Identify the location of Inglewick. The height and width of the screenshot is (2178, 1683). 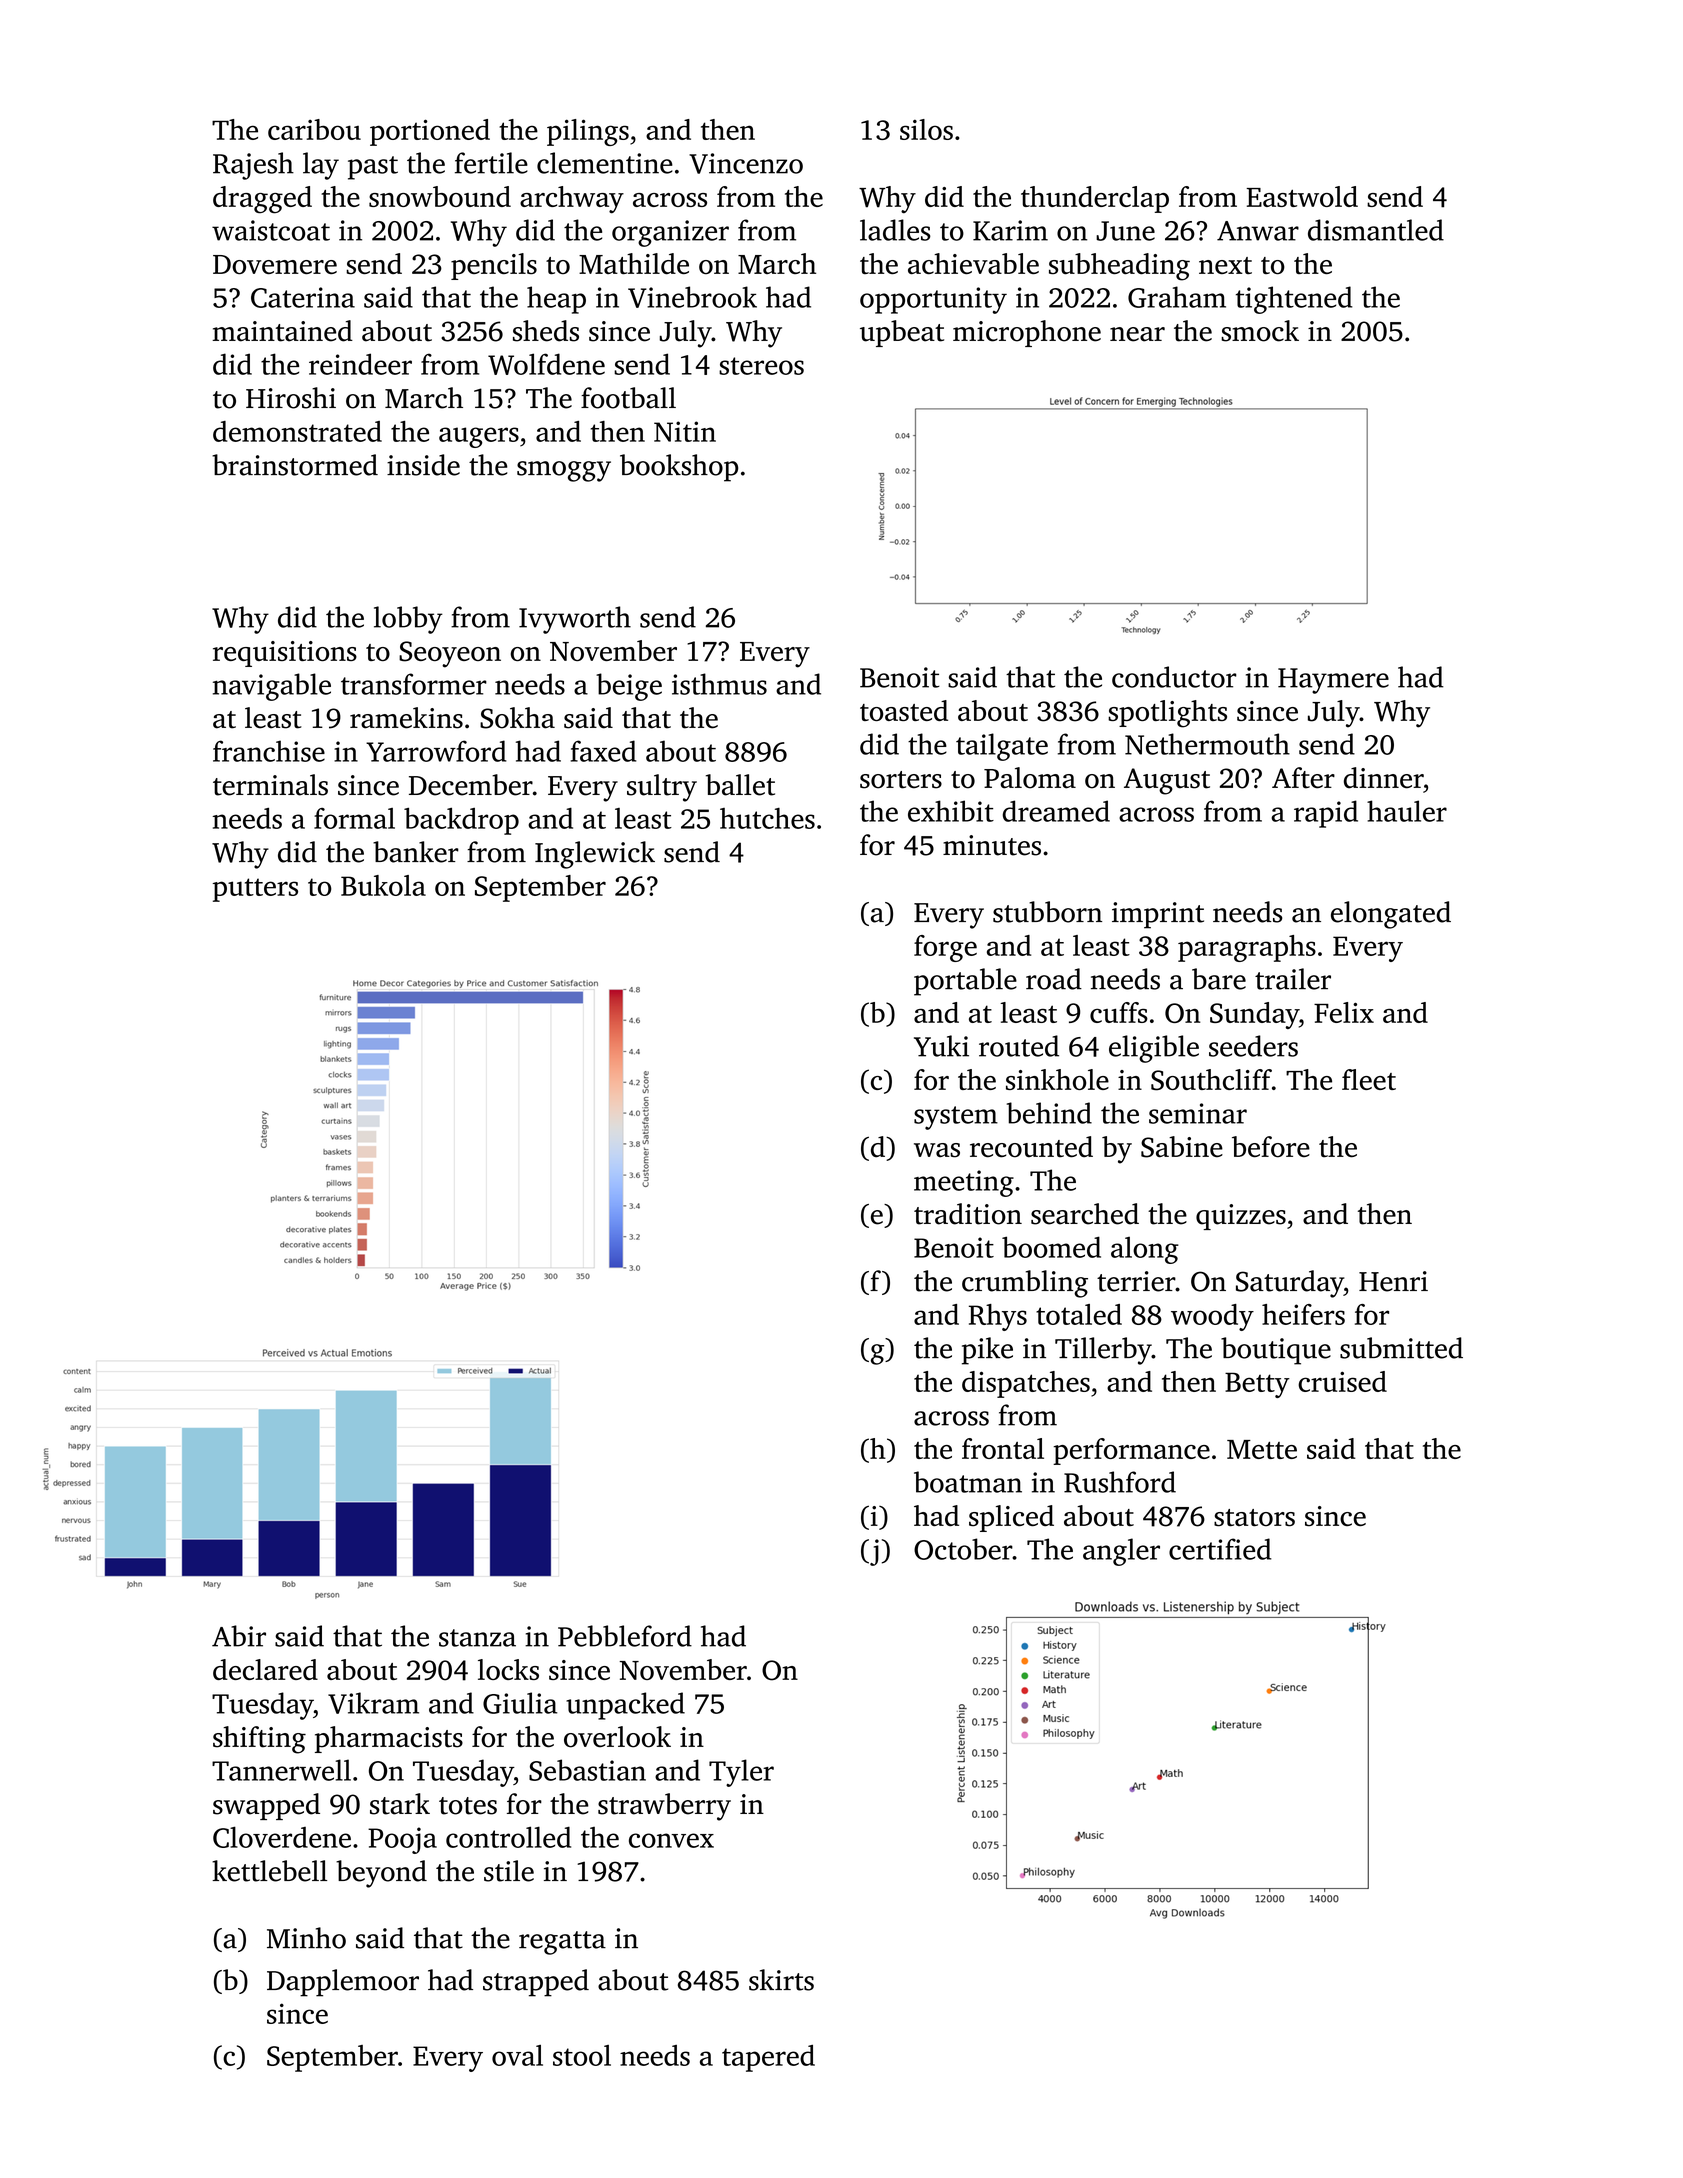
(595, 855).
